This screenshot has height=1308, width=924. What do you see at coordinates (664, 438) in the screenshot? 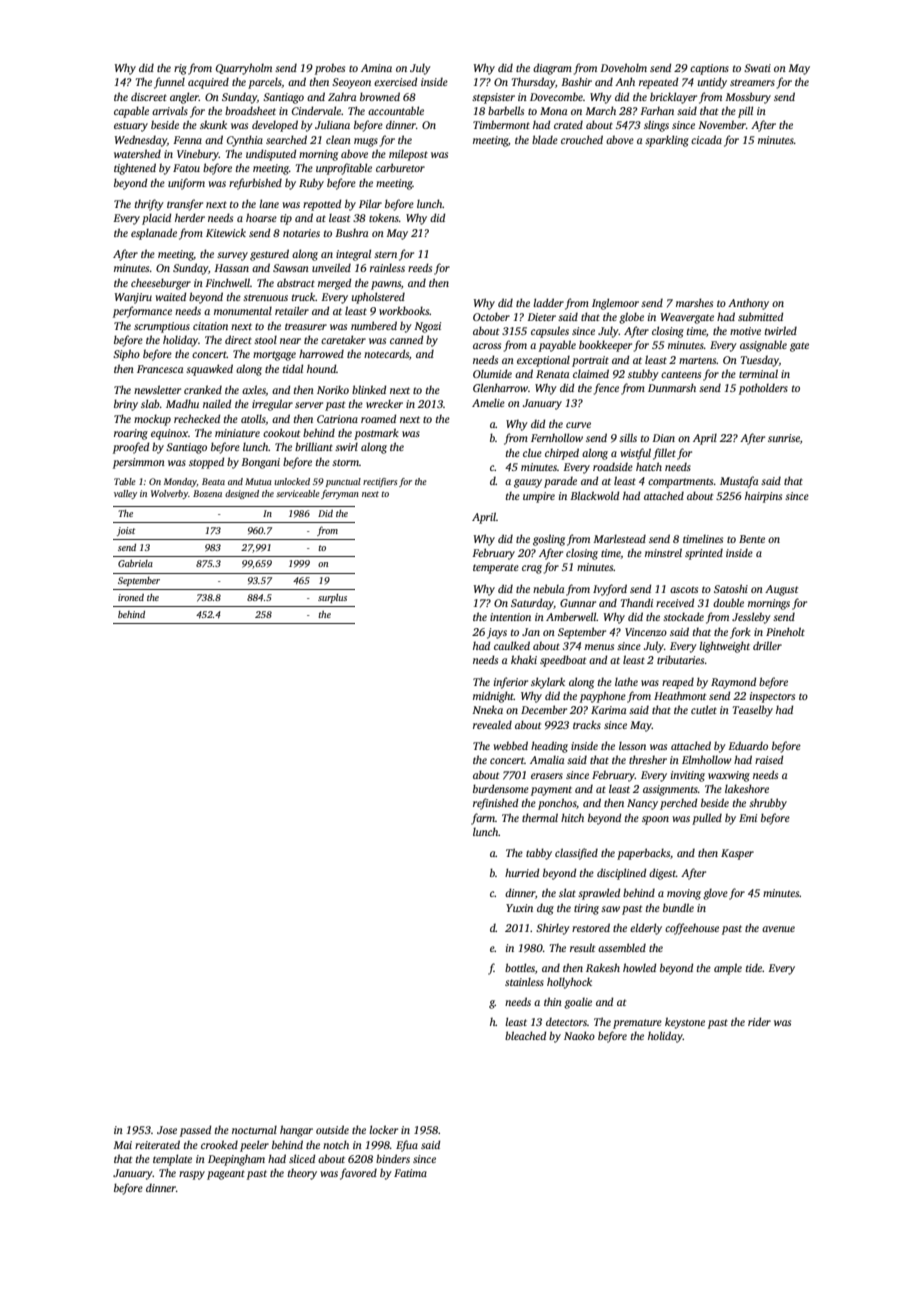
I see `Dian` at bounding box center [664, 438].
